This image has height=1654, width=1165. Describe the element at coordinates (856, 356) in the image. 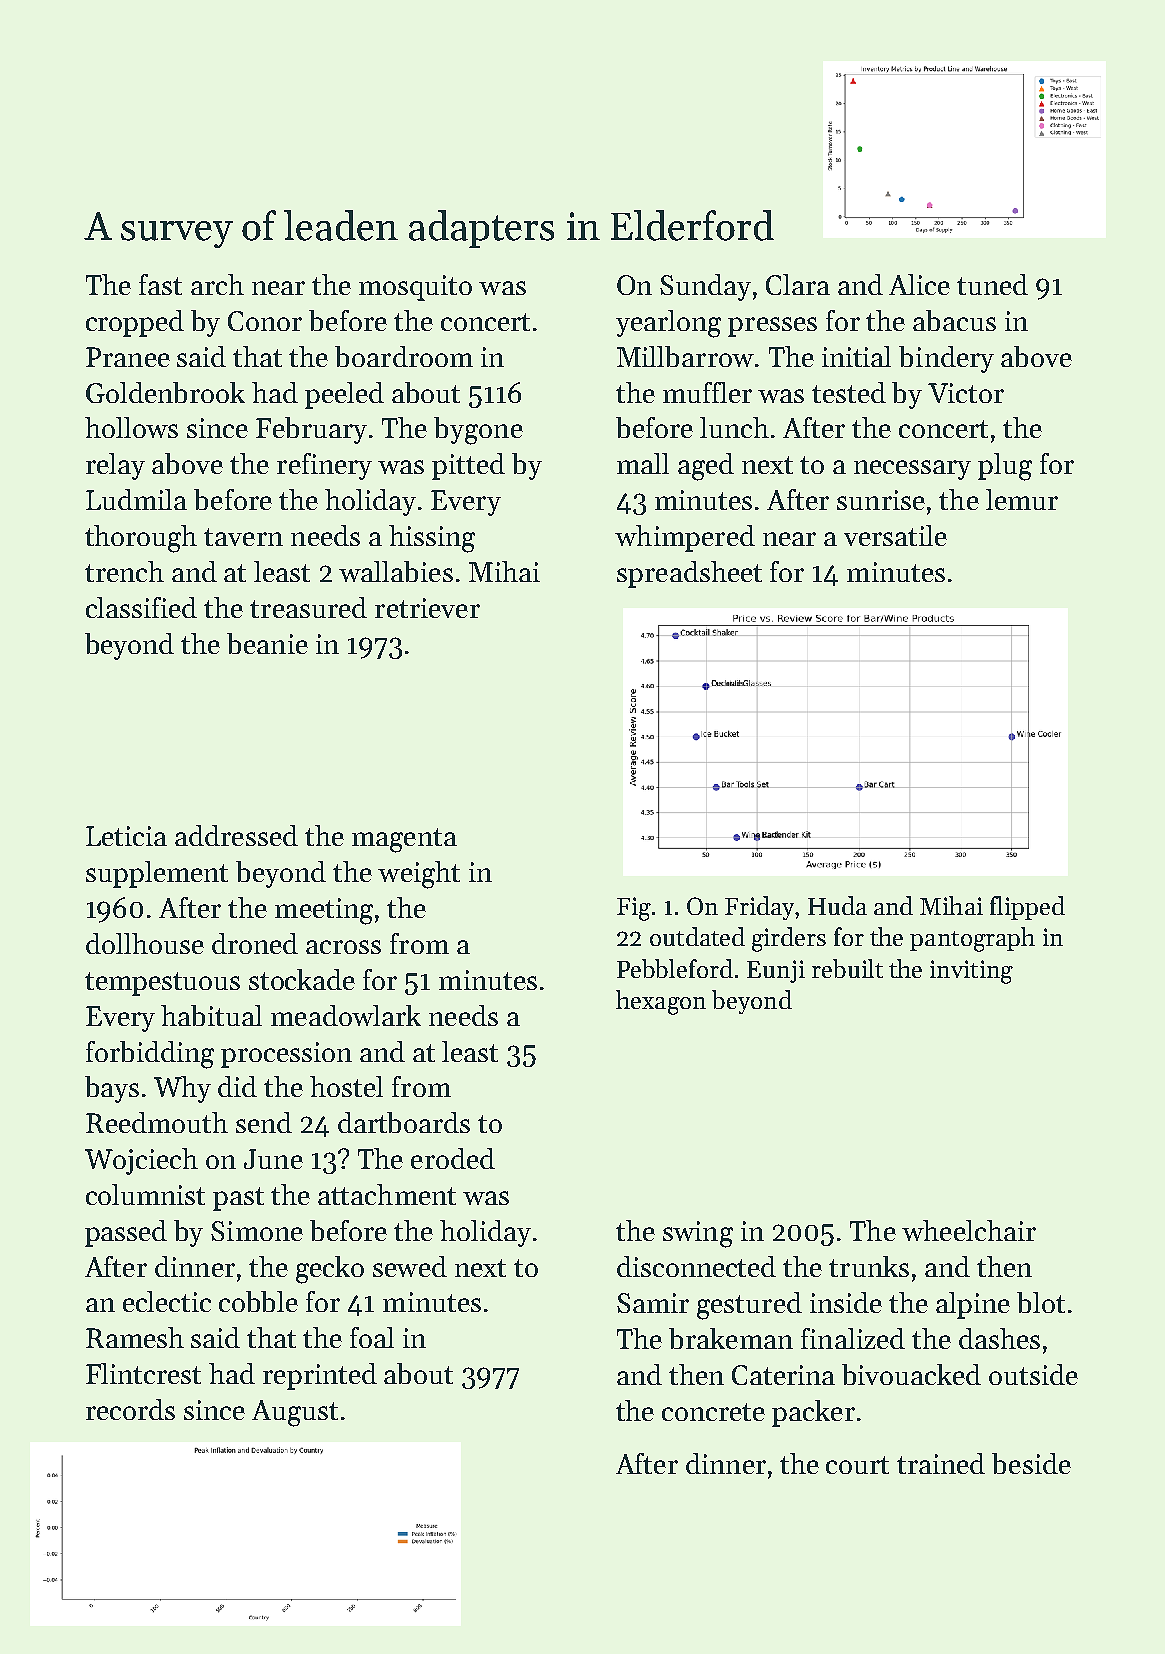

I see `initial` at that location.
